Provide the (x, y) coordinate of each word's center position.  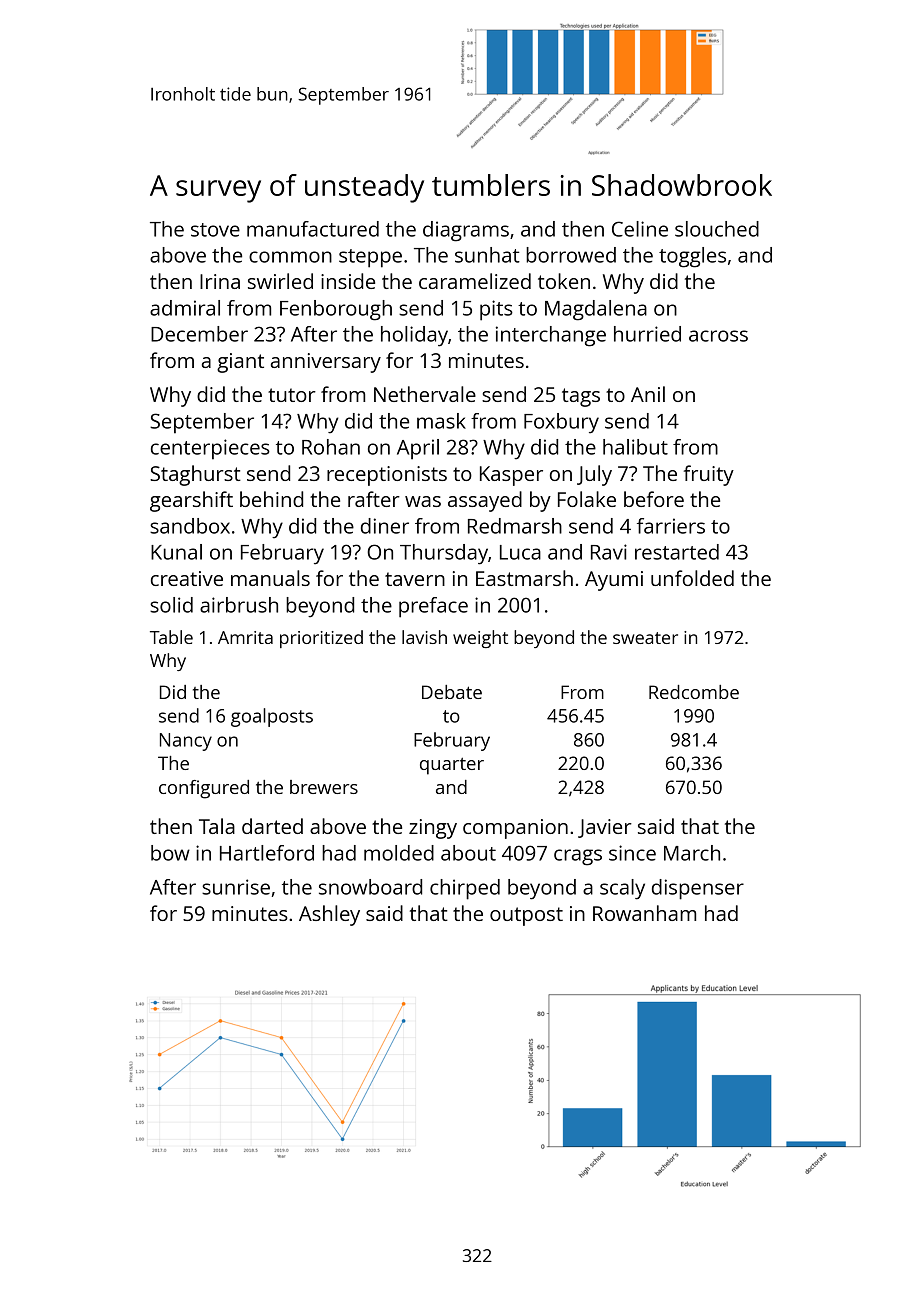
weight (480, 639)
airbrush (239, 605)
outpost (526, 916)
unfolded (692, 578)
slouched (717, 229)
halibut (635, 447)
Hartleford (267, 853)
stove (215, 230)
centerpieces (210, 449)
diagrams (466, 231)
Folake (587, 499)
